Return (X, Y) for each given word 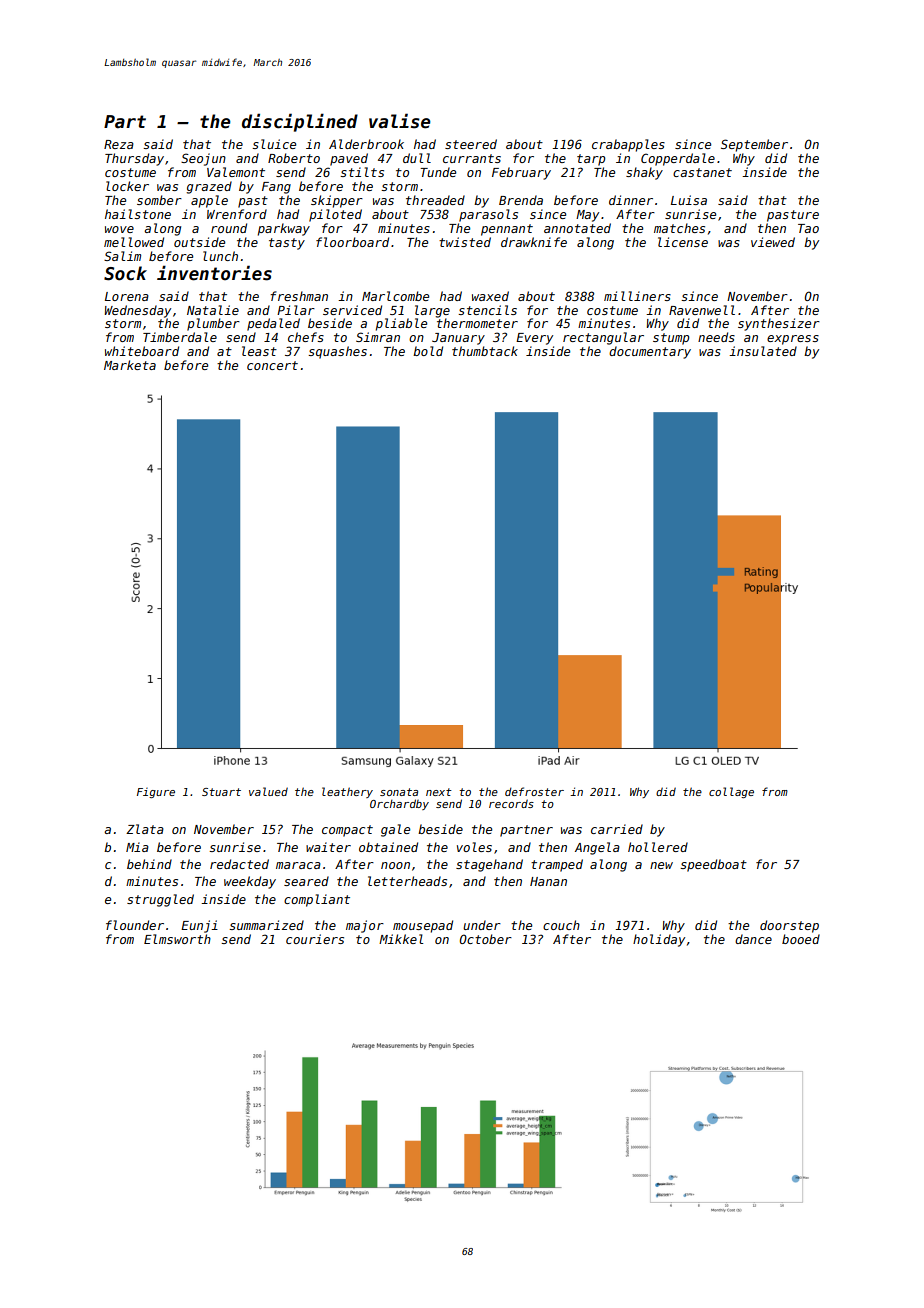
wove (119, 229)
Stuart (221, 792)
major (365, 926)
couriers (315, 939)
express (793, 340)
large (432, 311)
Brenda (521, 200)
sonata (399, 792)
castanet (702, 172)
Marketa (130, 365)
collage (731, 792)
